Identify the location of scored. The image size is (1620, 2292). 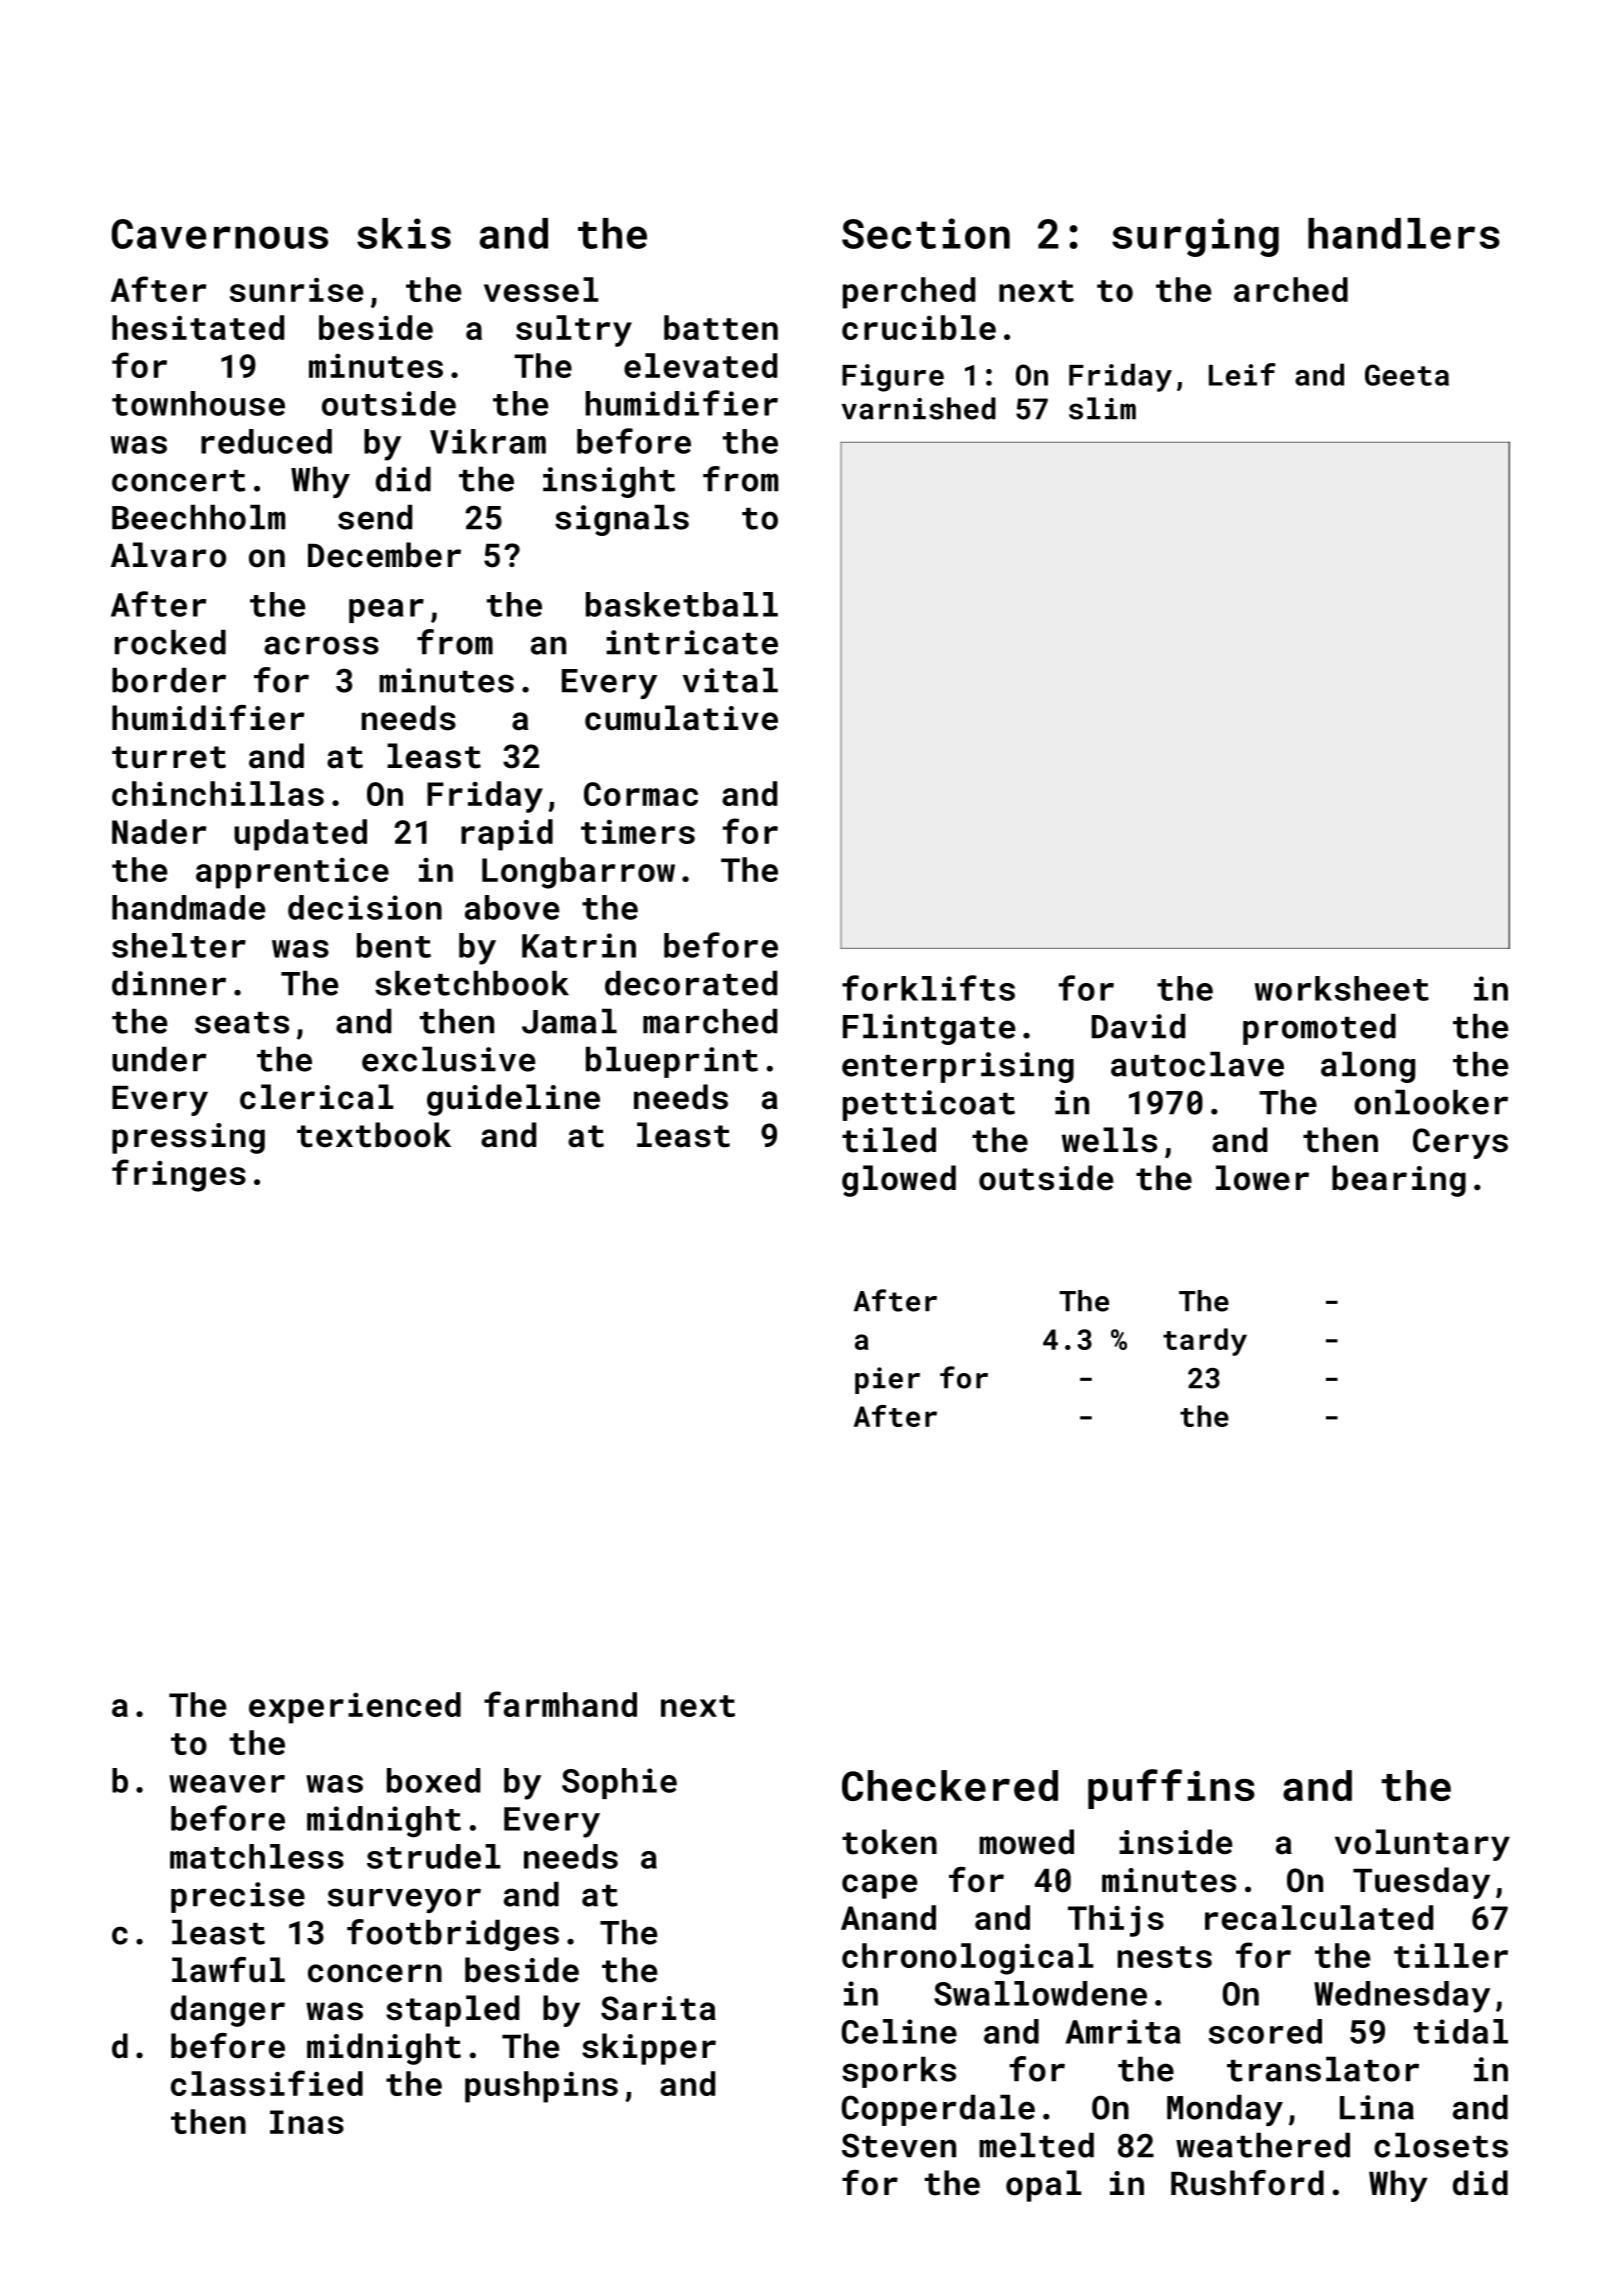
(1265, 2031).
